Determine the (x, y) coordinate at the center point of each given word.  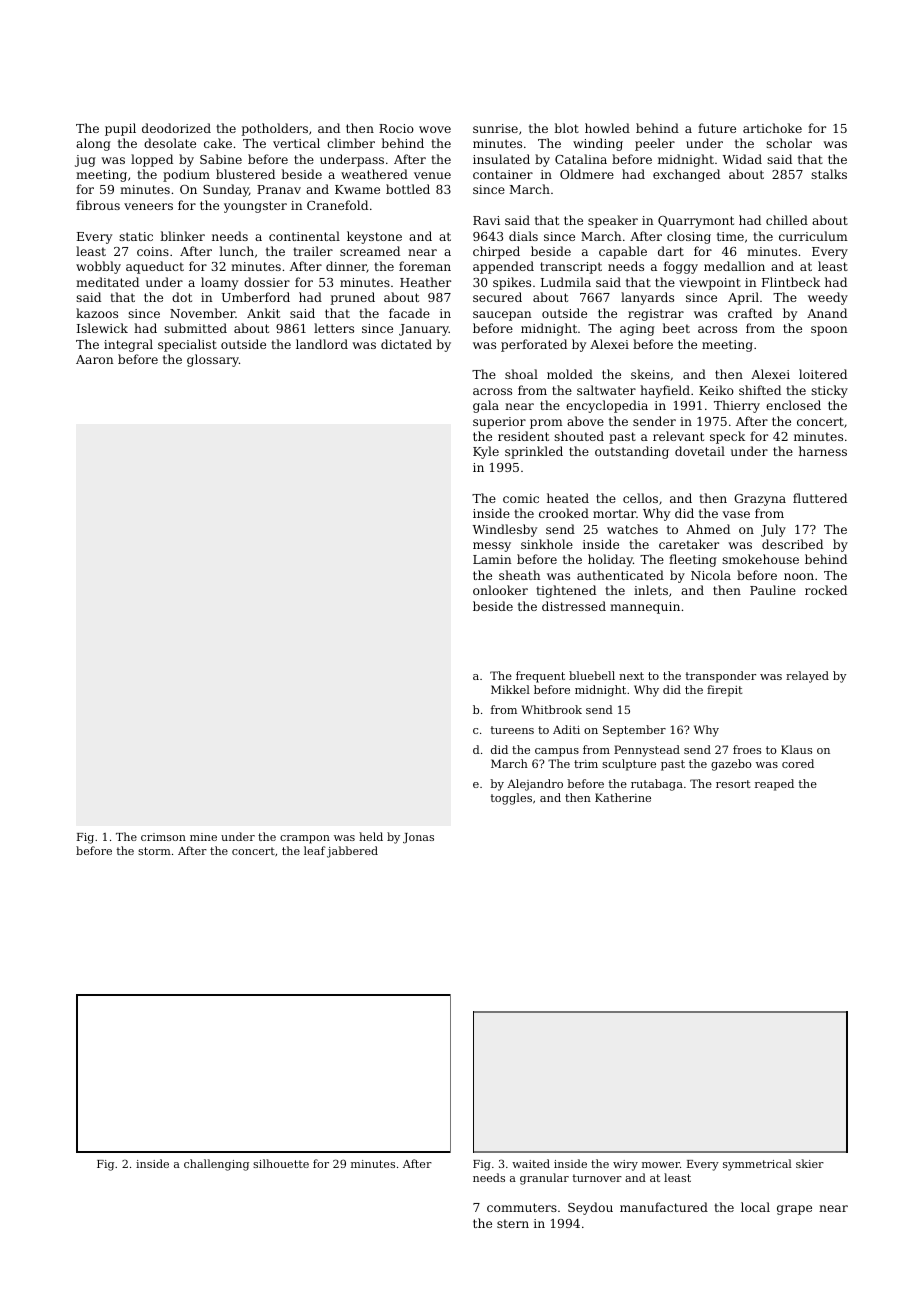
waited (531, 1163)
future (717, 128)
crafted (750, 313)
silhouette (281, 1163)
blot (566, 128)
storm (154, 851)
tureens (512, 730)
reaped (774, 785)
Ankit (263, 313)
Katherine (623, 797)
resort (733, 784)
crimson (163, 837)
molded (570, 374)
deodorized (176, 128)
